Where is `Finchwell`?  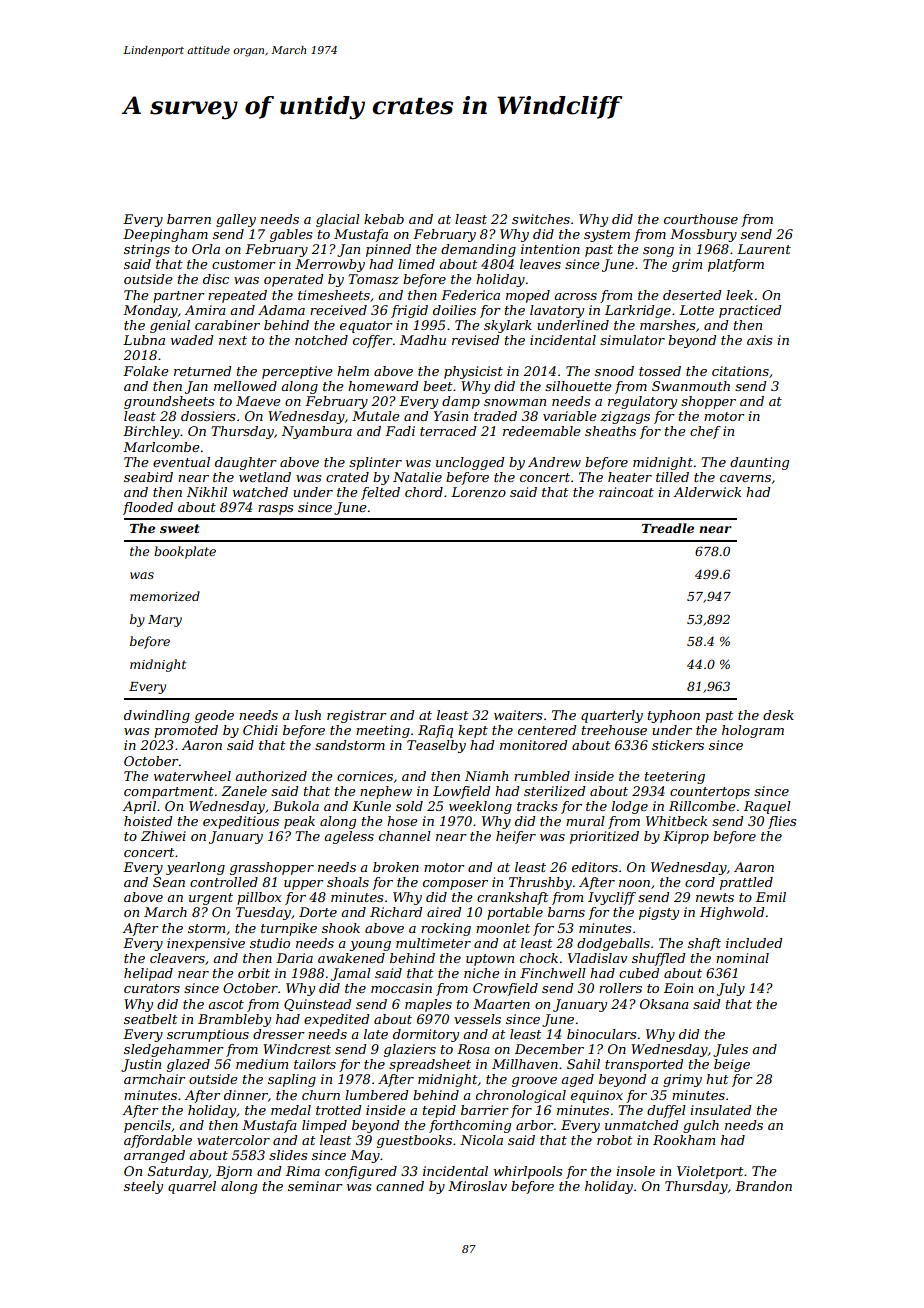
Finchwell is located at coordinates (553, 973).
